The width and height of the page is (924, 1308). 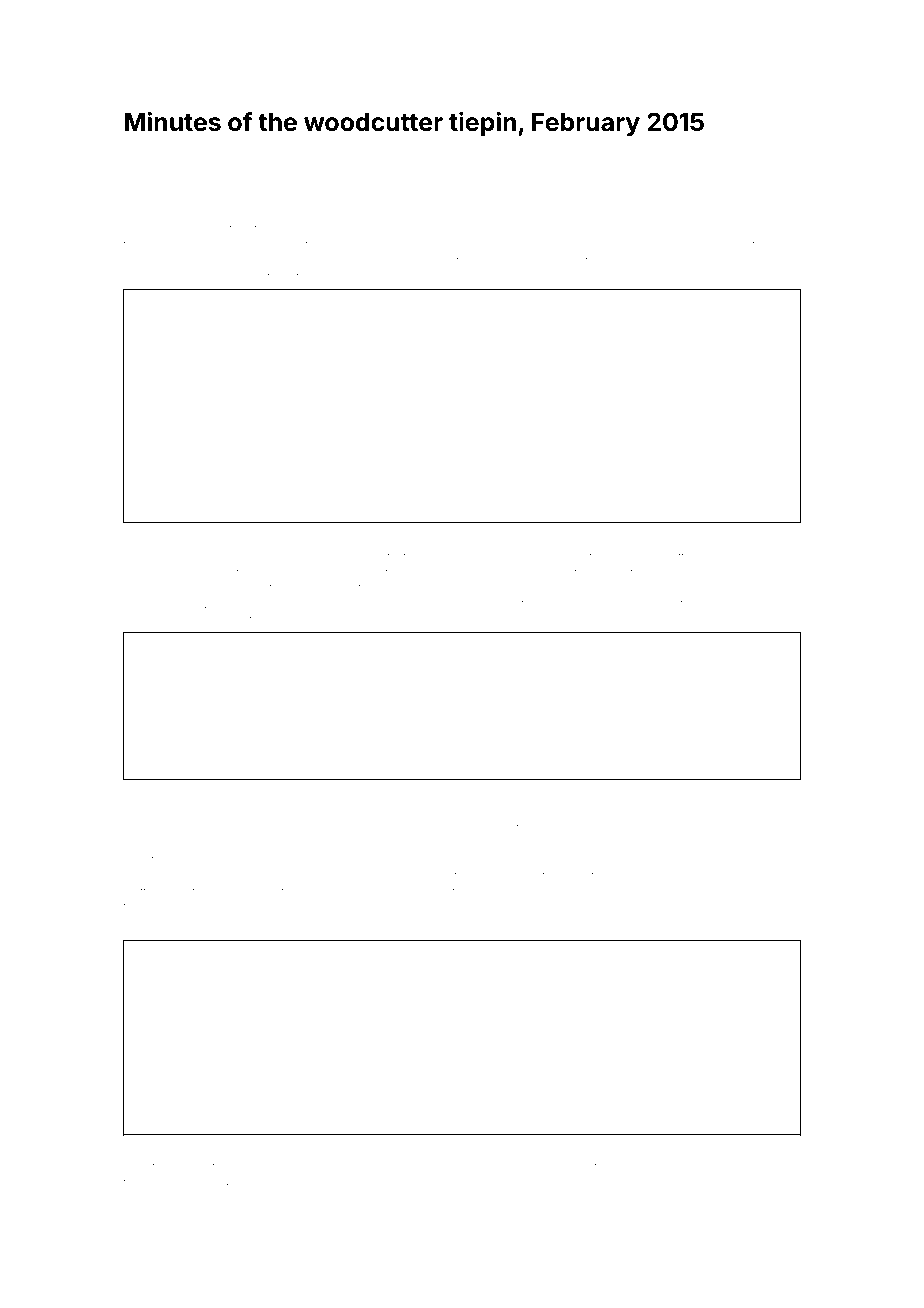 I want to click on shimmered, so click(x=154, y=1151).
